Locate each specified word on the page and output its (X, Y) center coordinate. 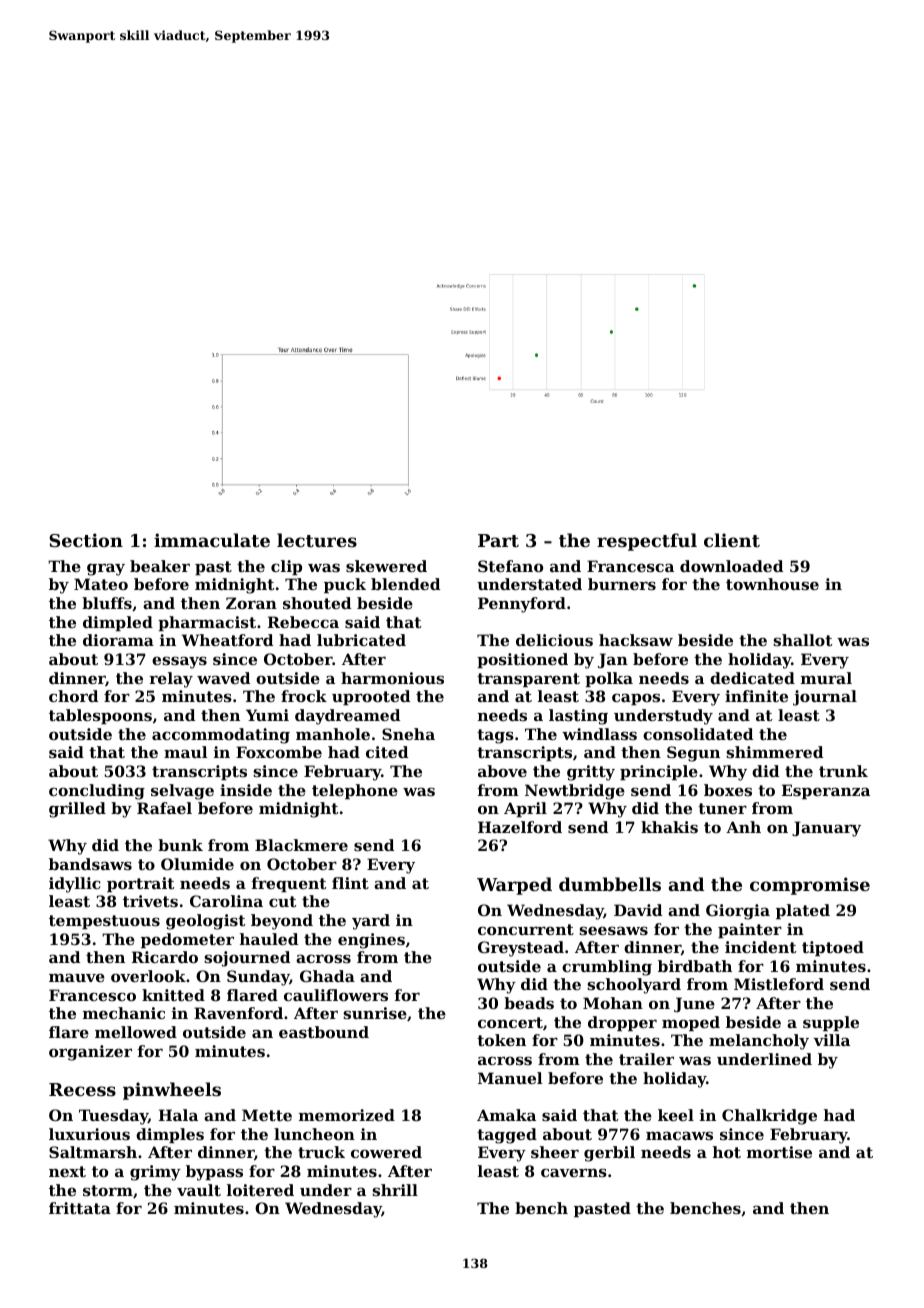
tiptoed (833, 948)
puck (345, 585)
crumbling (607, 968)
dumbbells (610, 884)
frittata (80, 1208)
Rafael (164, 808)
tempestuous (104, 922)
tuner (722, 808)
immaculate (212, 540)
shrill (395, 1190)
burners (622, 584)
